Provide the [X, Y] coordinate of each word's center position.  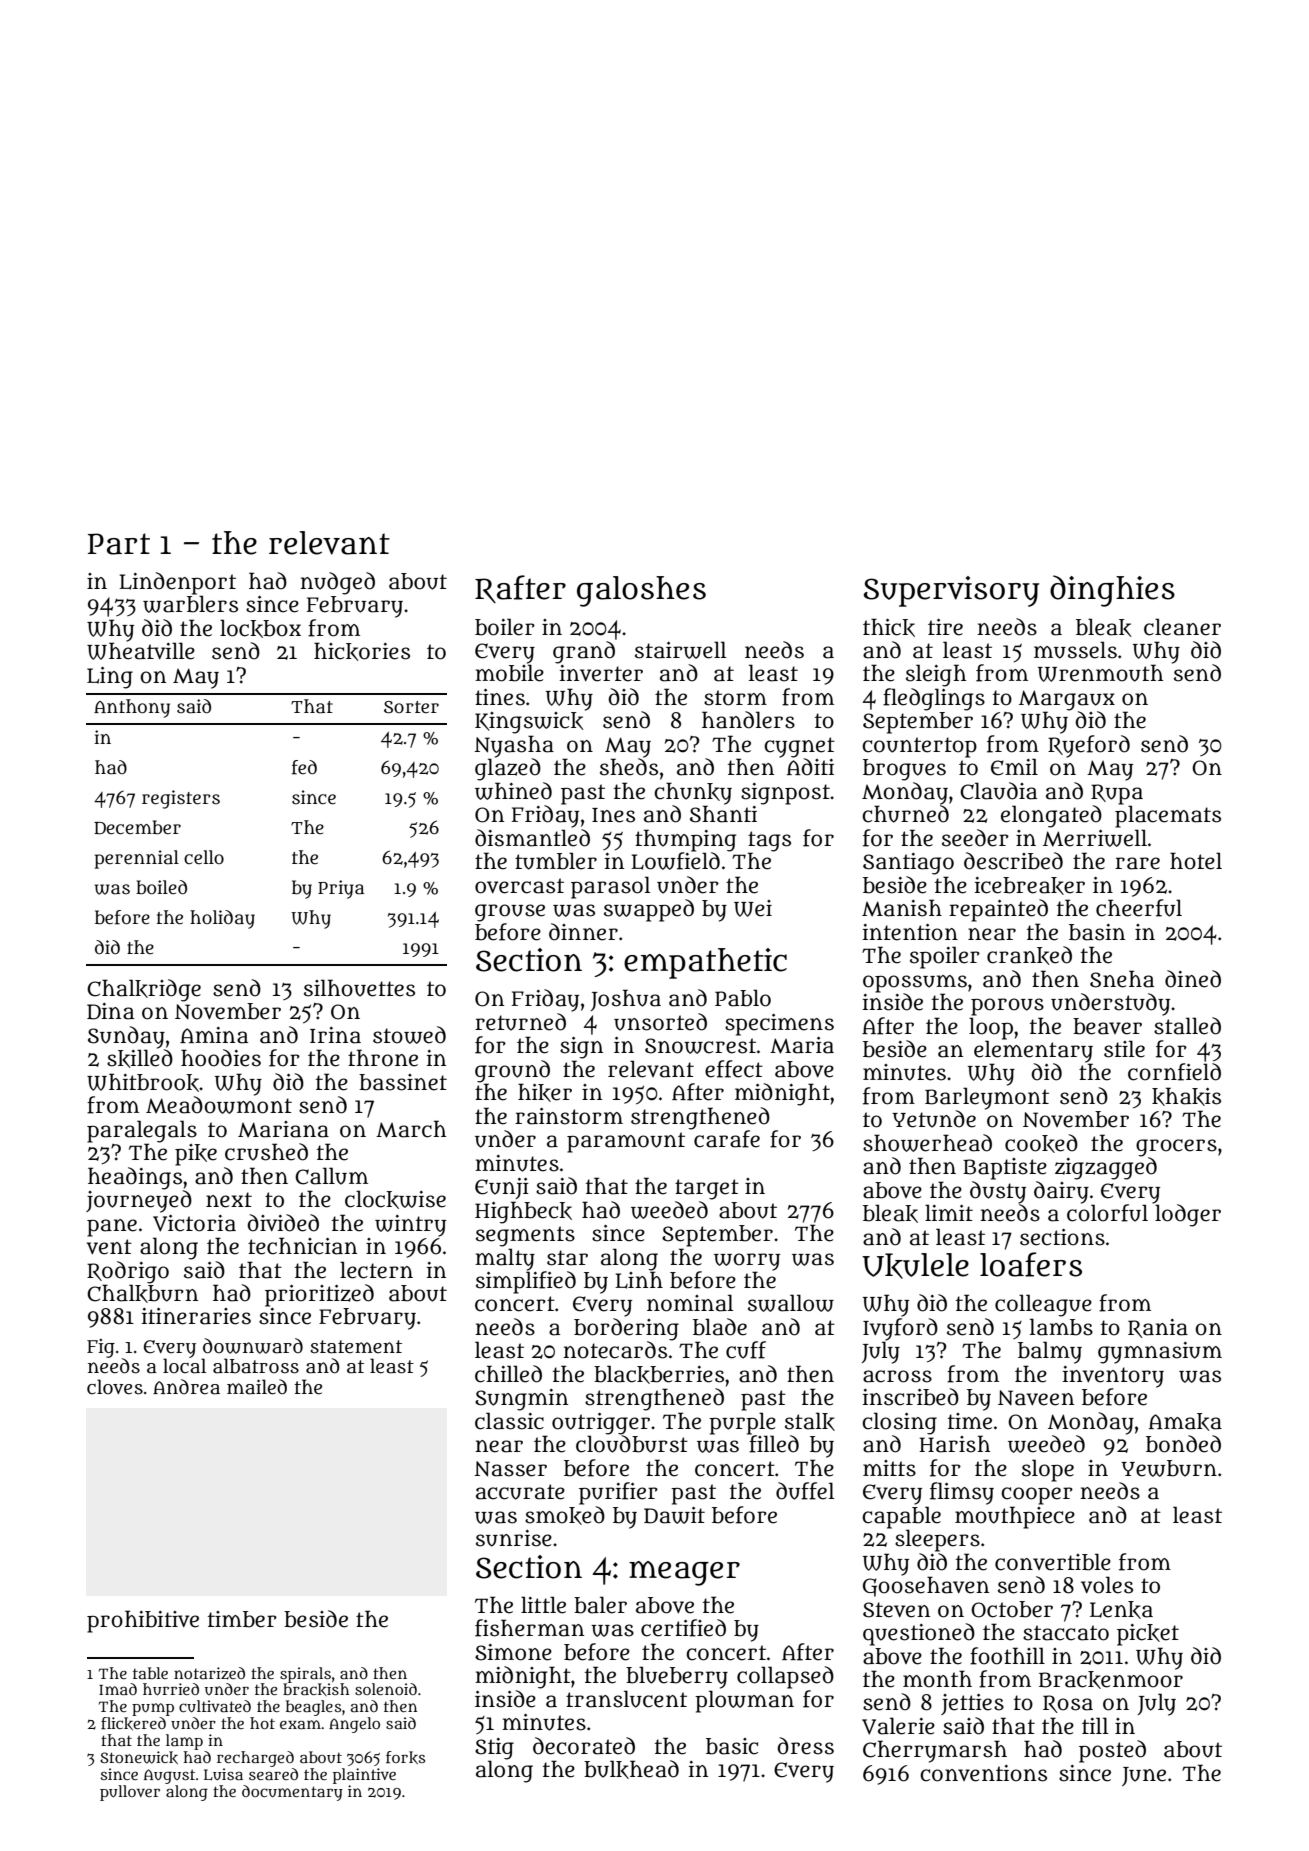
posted [1112, 1751]
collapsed [785, 1677]
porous [1007, 1007]
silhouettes [359, 988]
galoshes [641, 591]
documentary [292, 1793]
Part [119, 544]
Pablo [743, 998]
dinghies [1112, 591]
